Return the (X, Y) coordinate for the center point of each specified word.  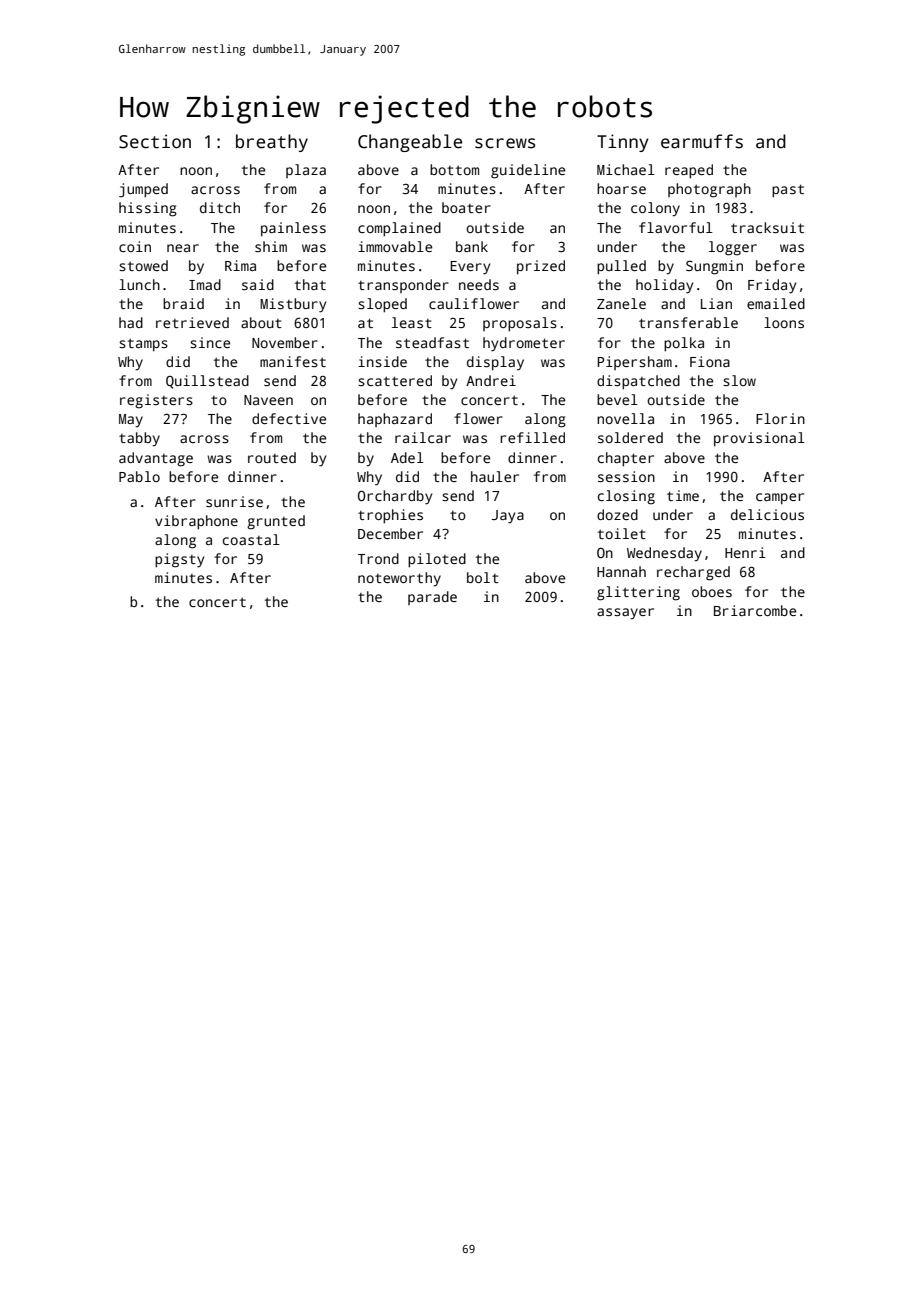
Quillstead (207, 382)
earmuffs (702, 141)
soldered (630, 437)
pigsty (179, 560)
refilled (532, 437)
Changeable (410, 143)
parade (432, 598)
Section (155, 141)
